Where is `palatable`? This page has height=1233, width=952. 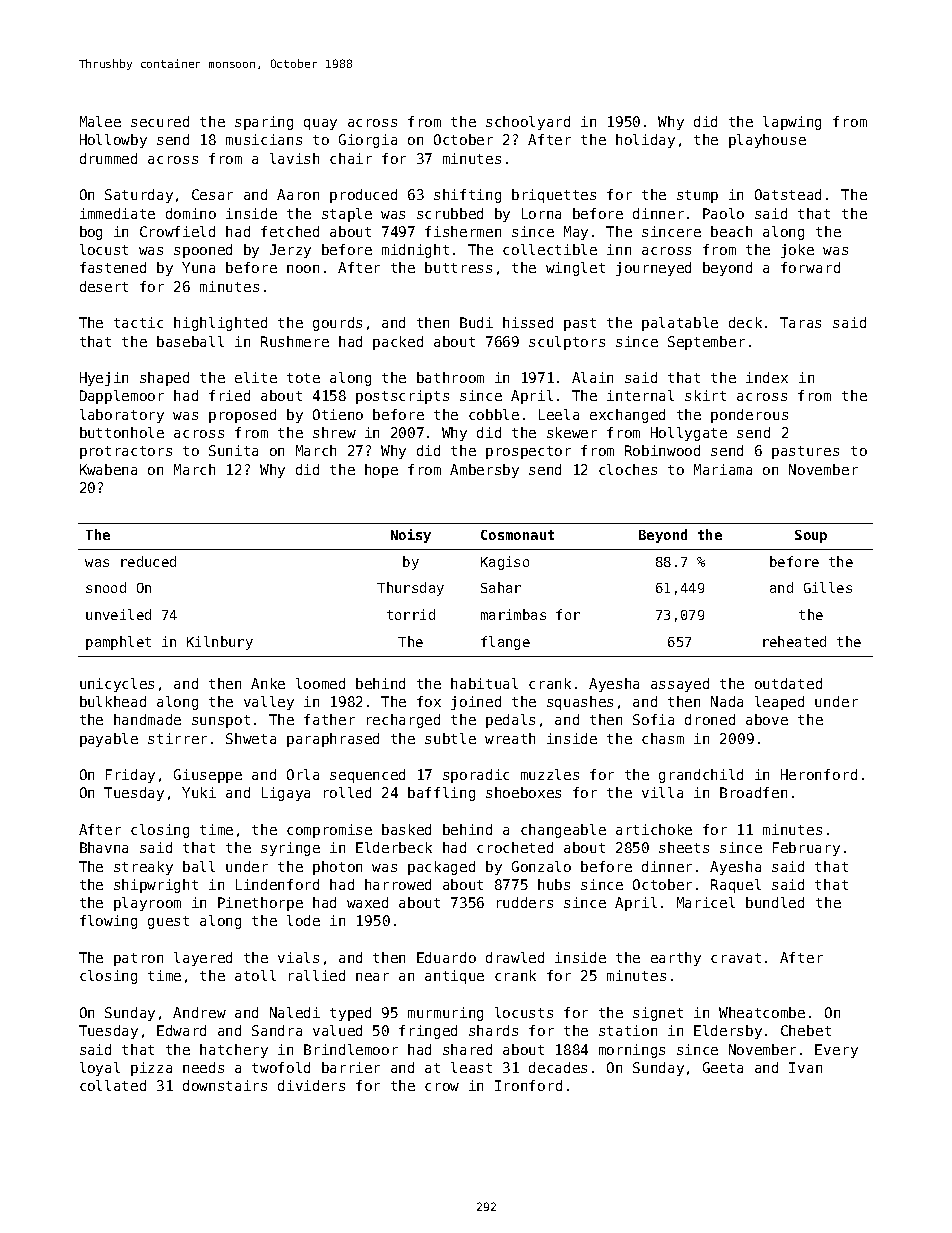
palatable is located at coordinates (680, 324).
